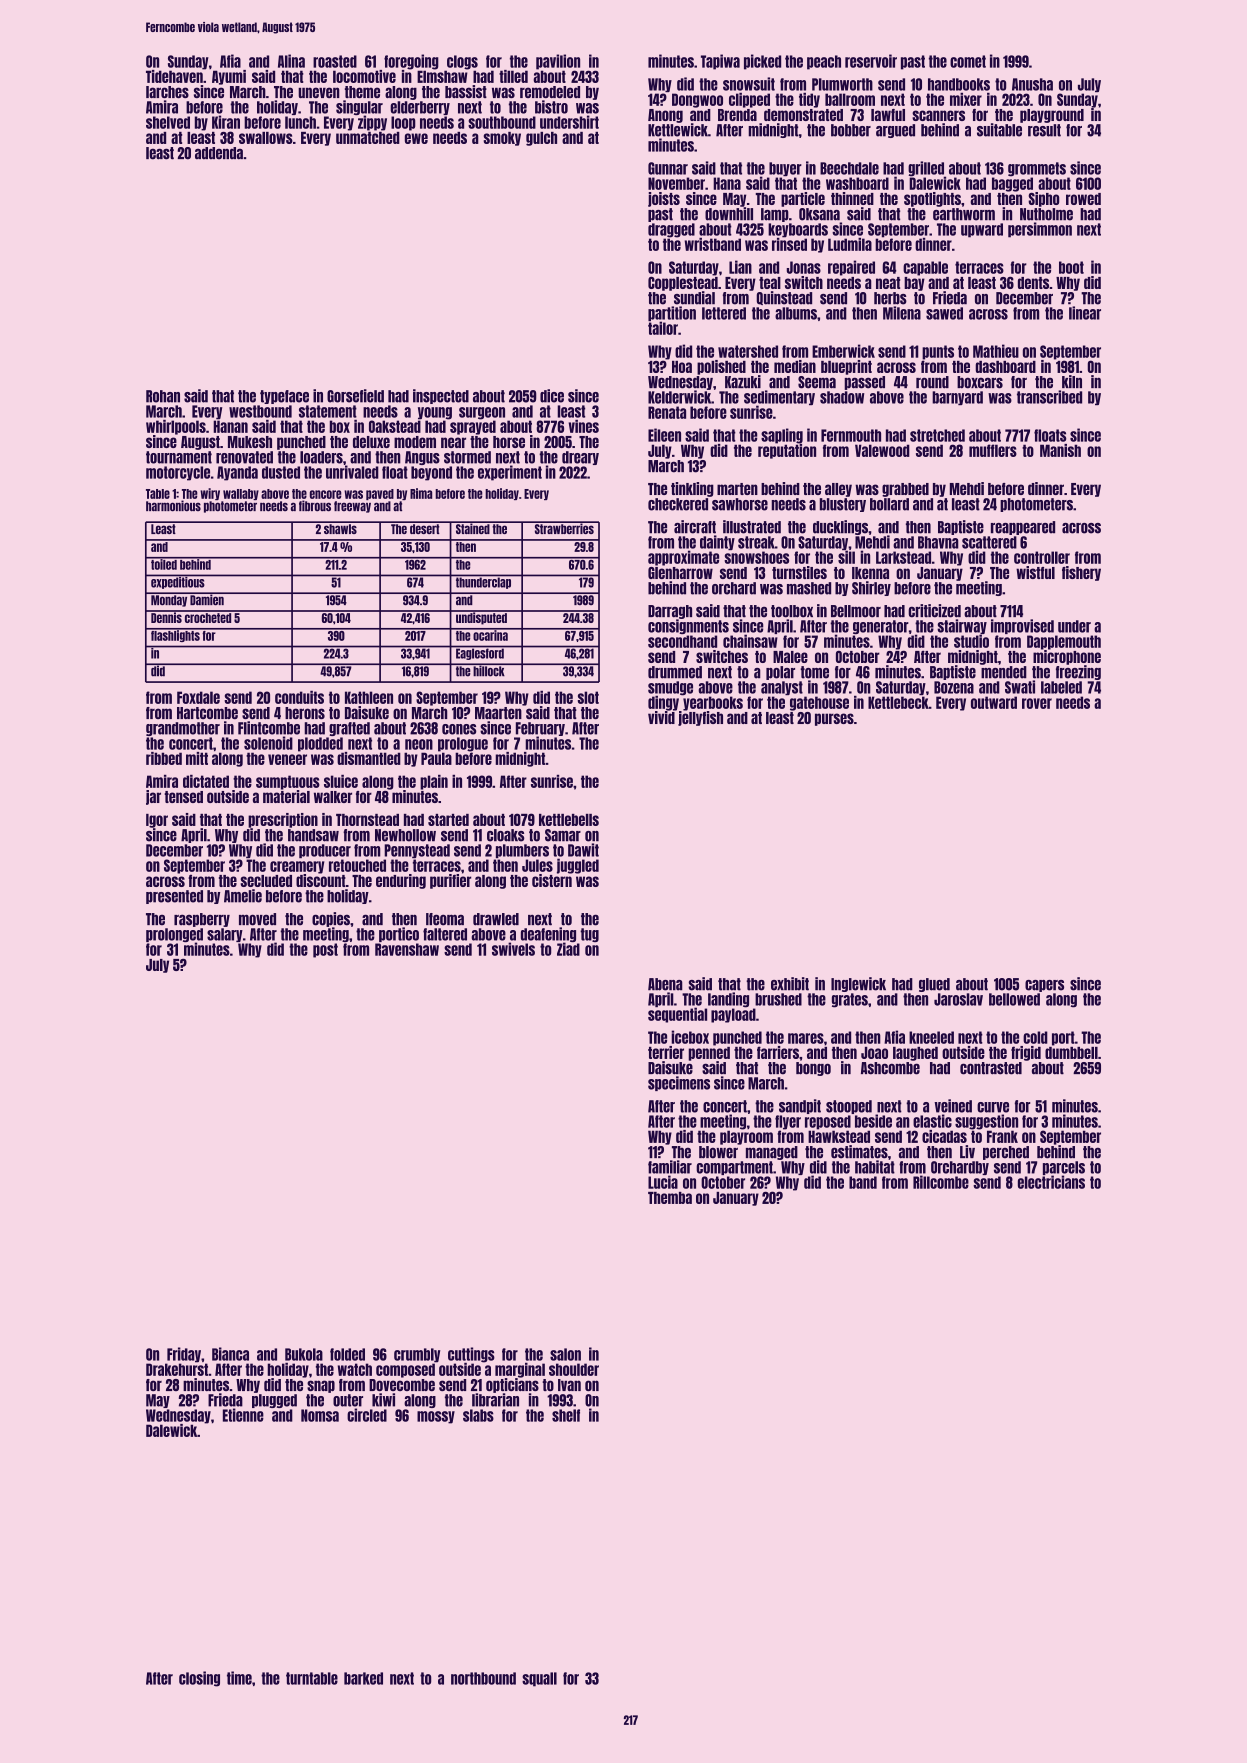  Describe the element at coordinates (483, 1678) in the screenshot. I see `northbound` at that location.
